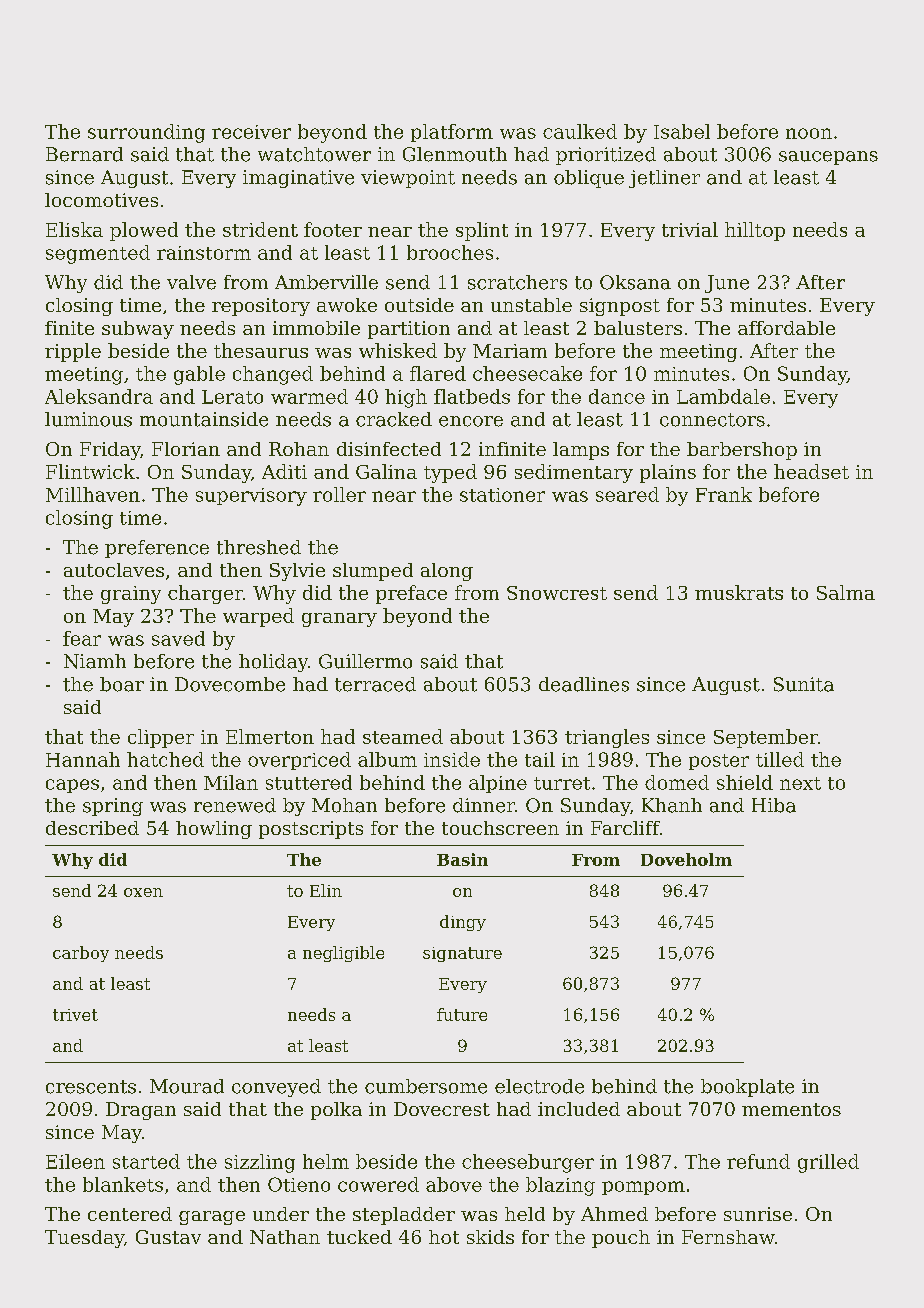 This screenshot has height=1308, width=924. What do you see at coordinates (452, 133) in the screenshot?
I see `platform` at bounding box center [452, 133].
